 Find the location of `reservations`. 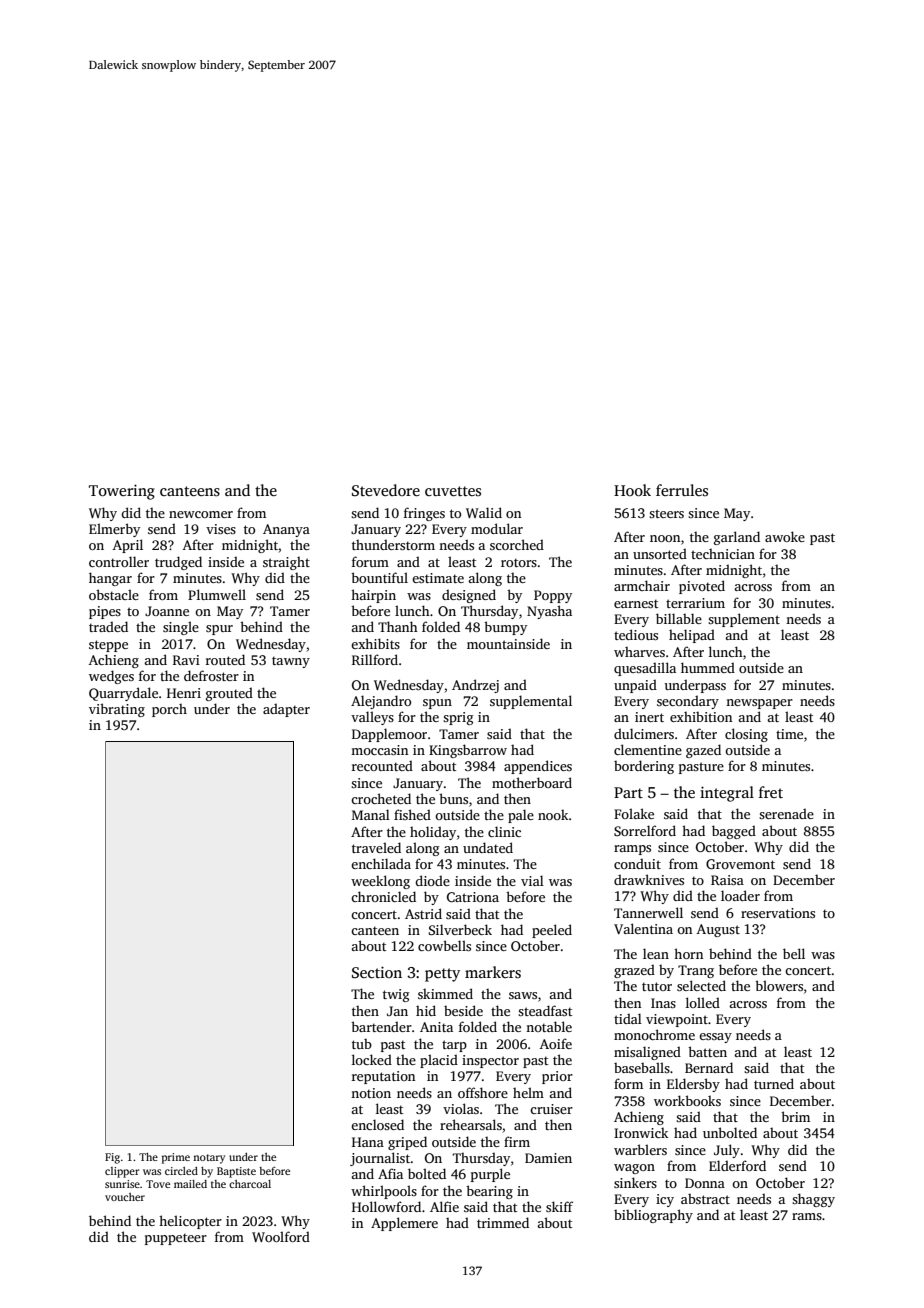

reservations is located at coordinates (778, 913).
